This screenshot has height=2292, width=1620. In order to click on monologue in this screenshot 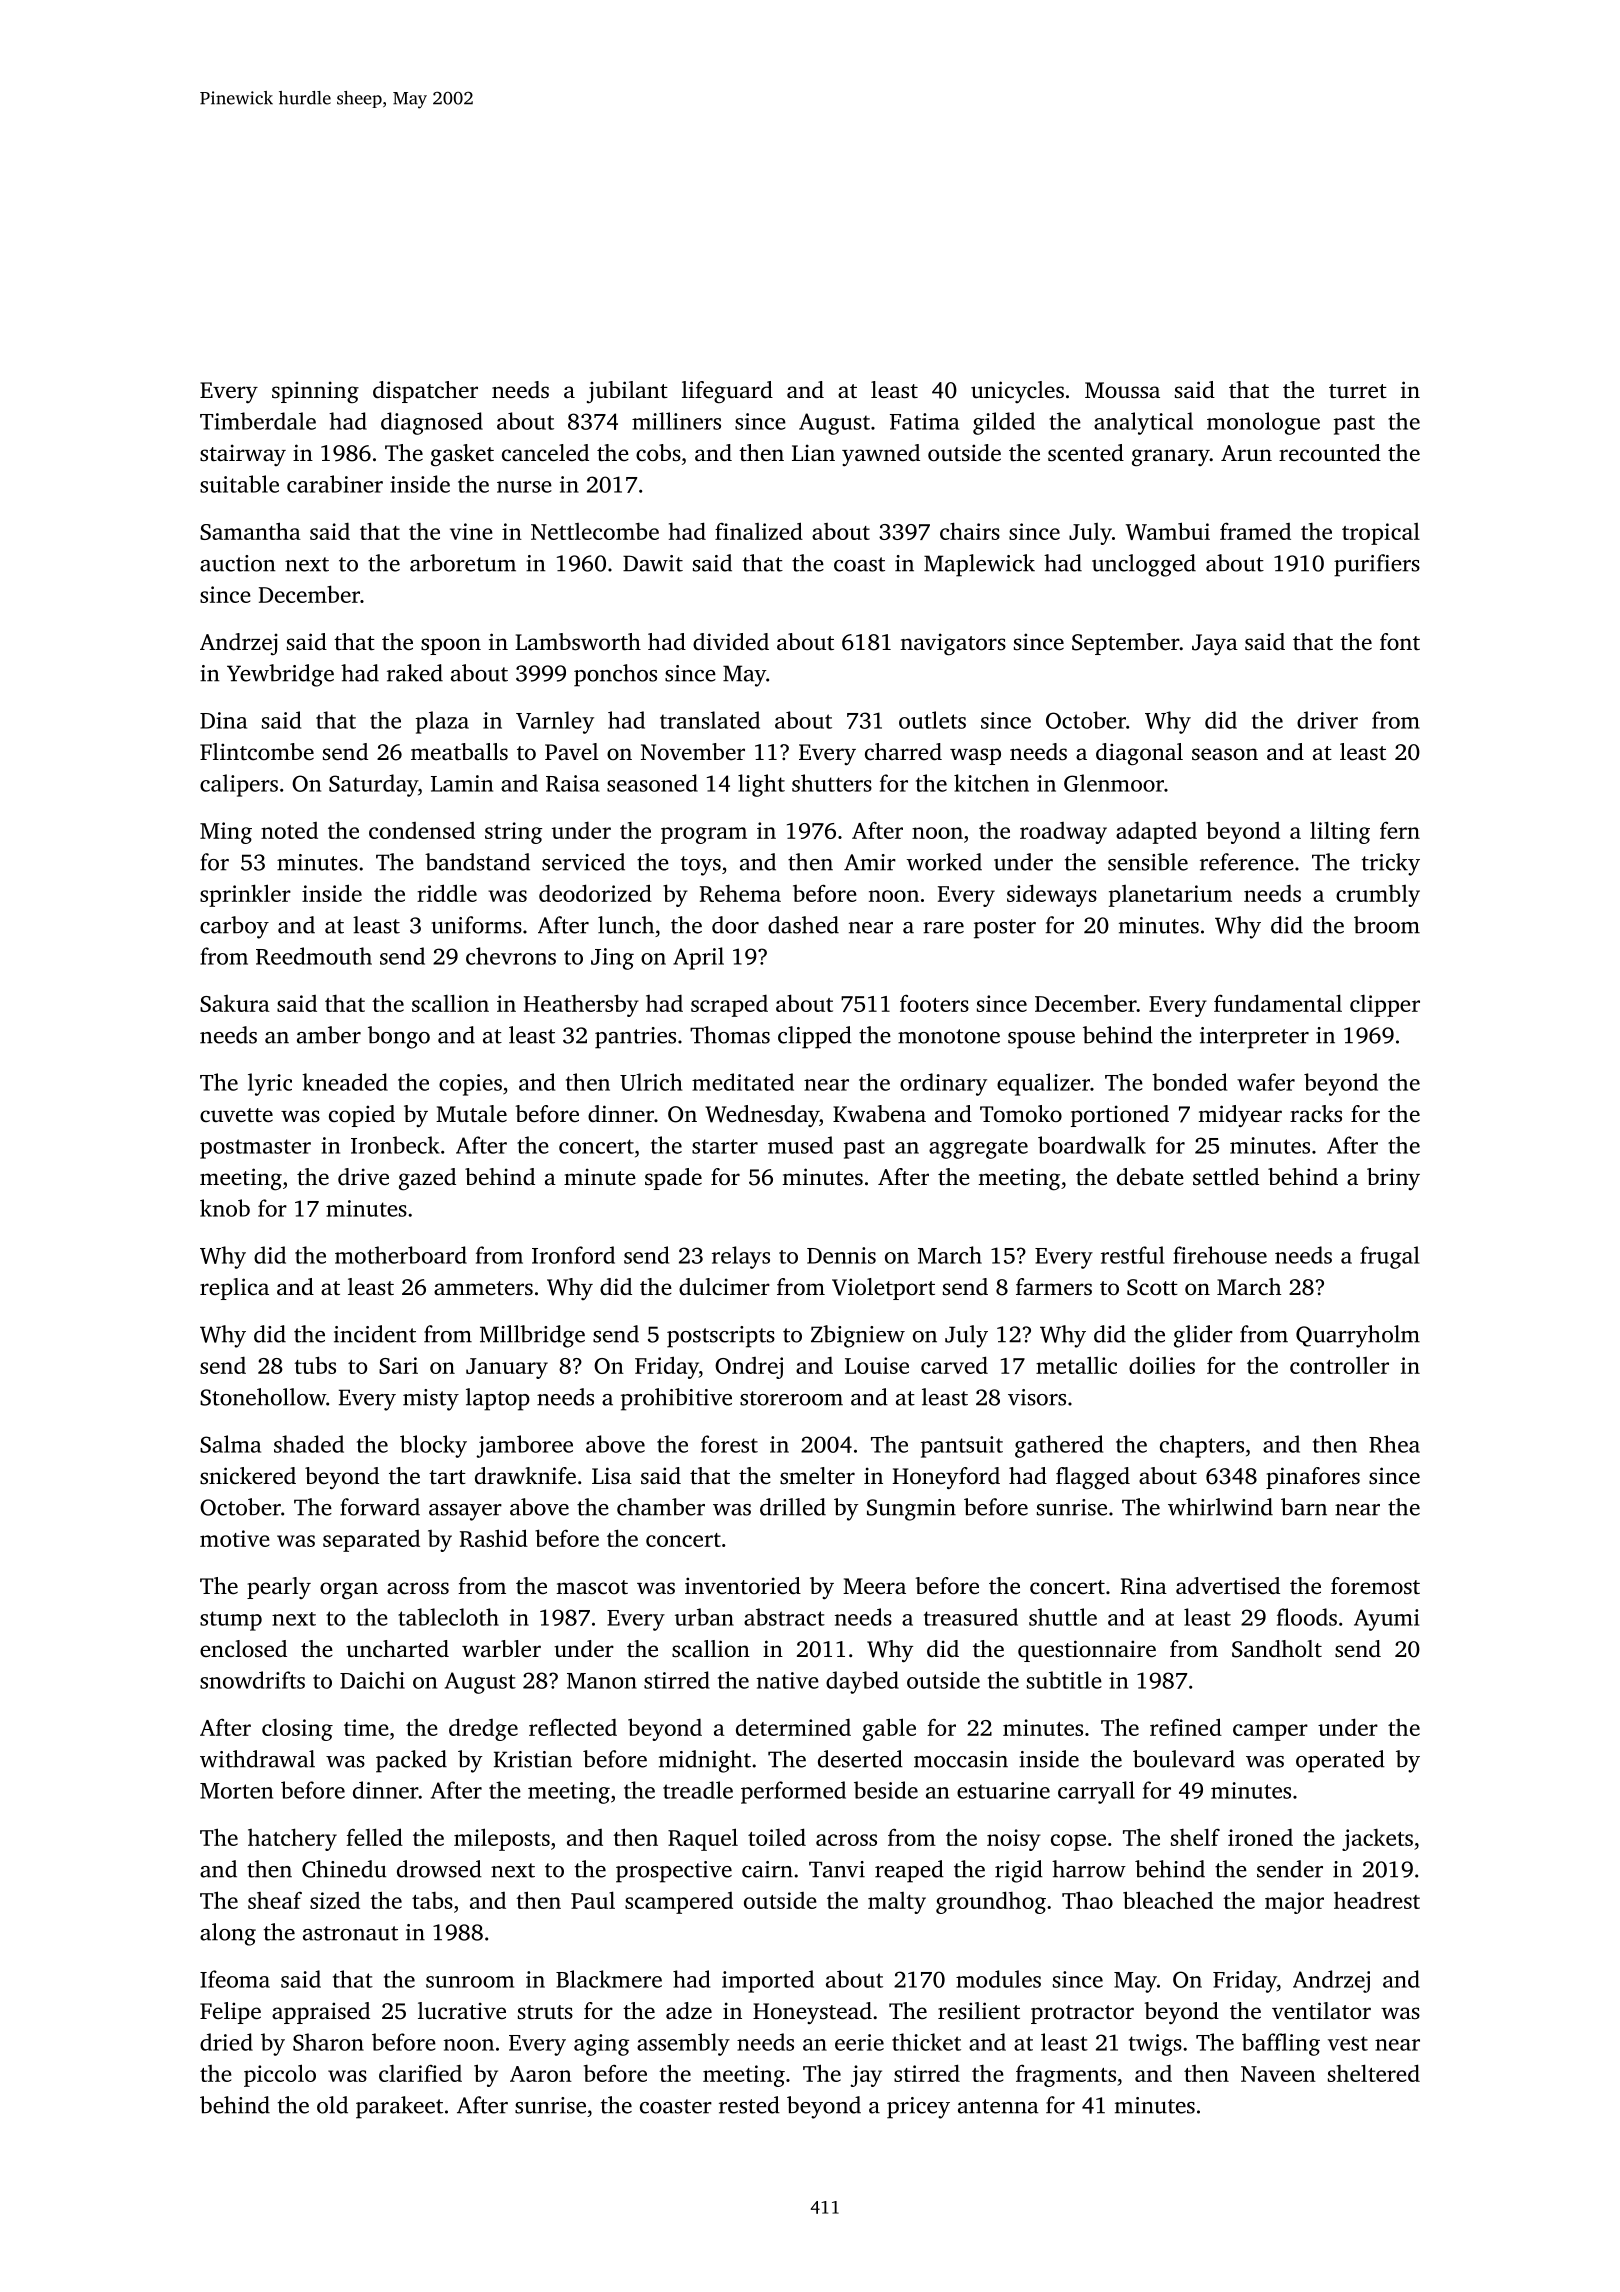, I will do `click(1263, 423)`.
